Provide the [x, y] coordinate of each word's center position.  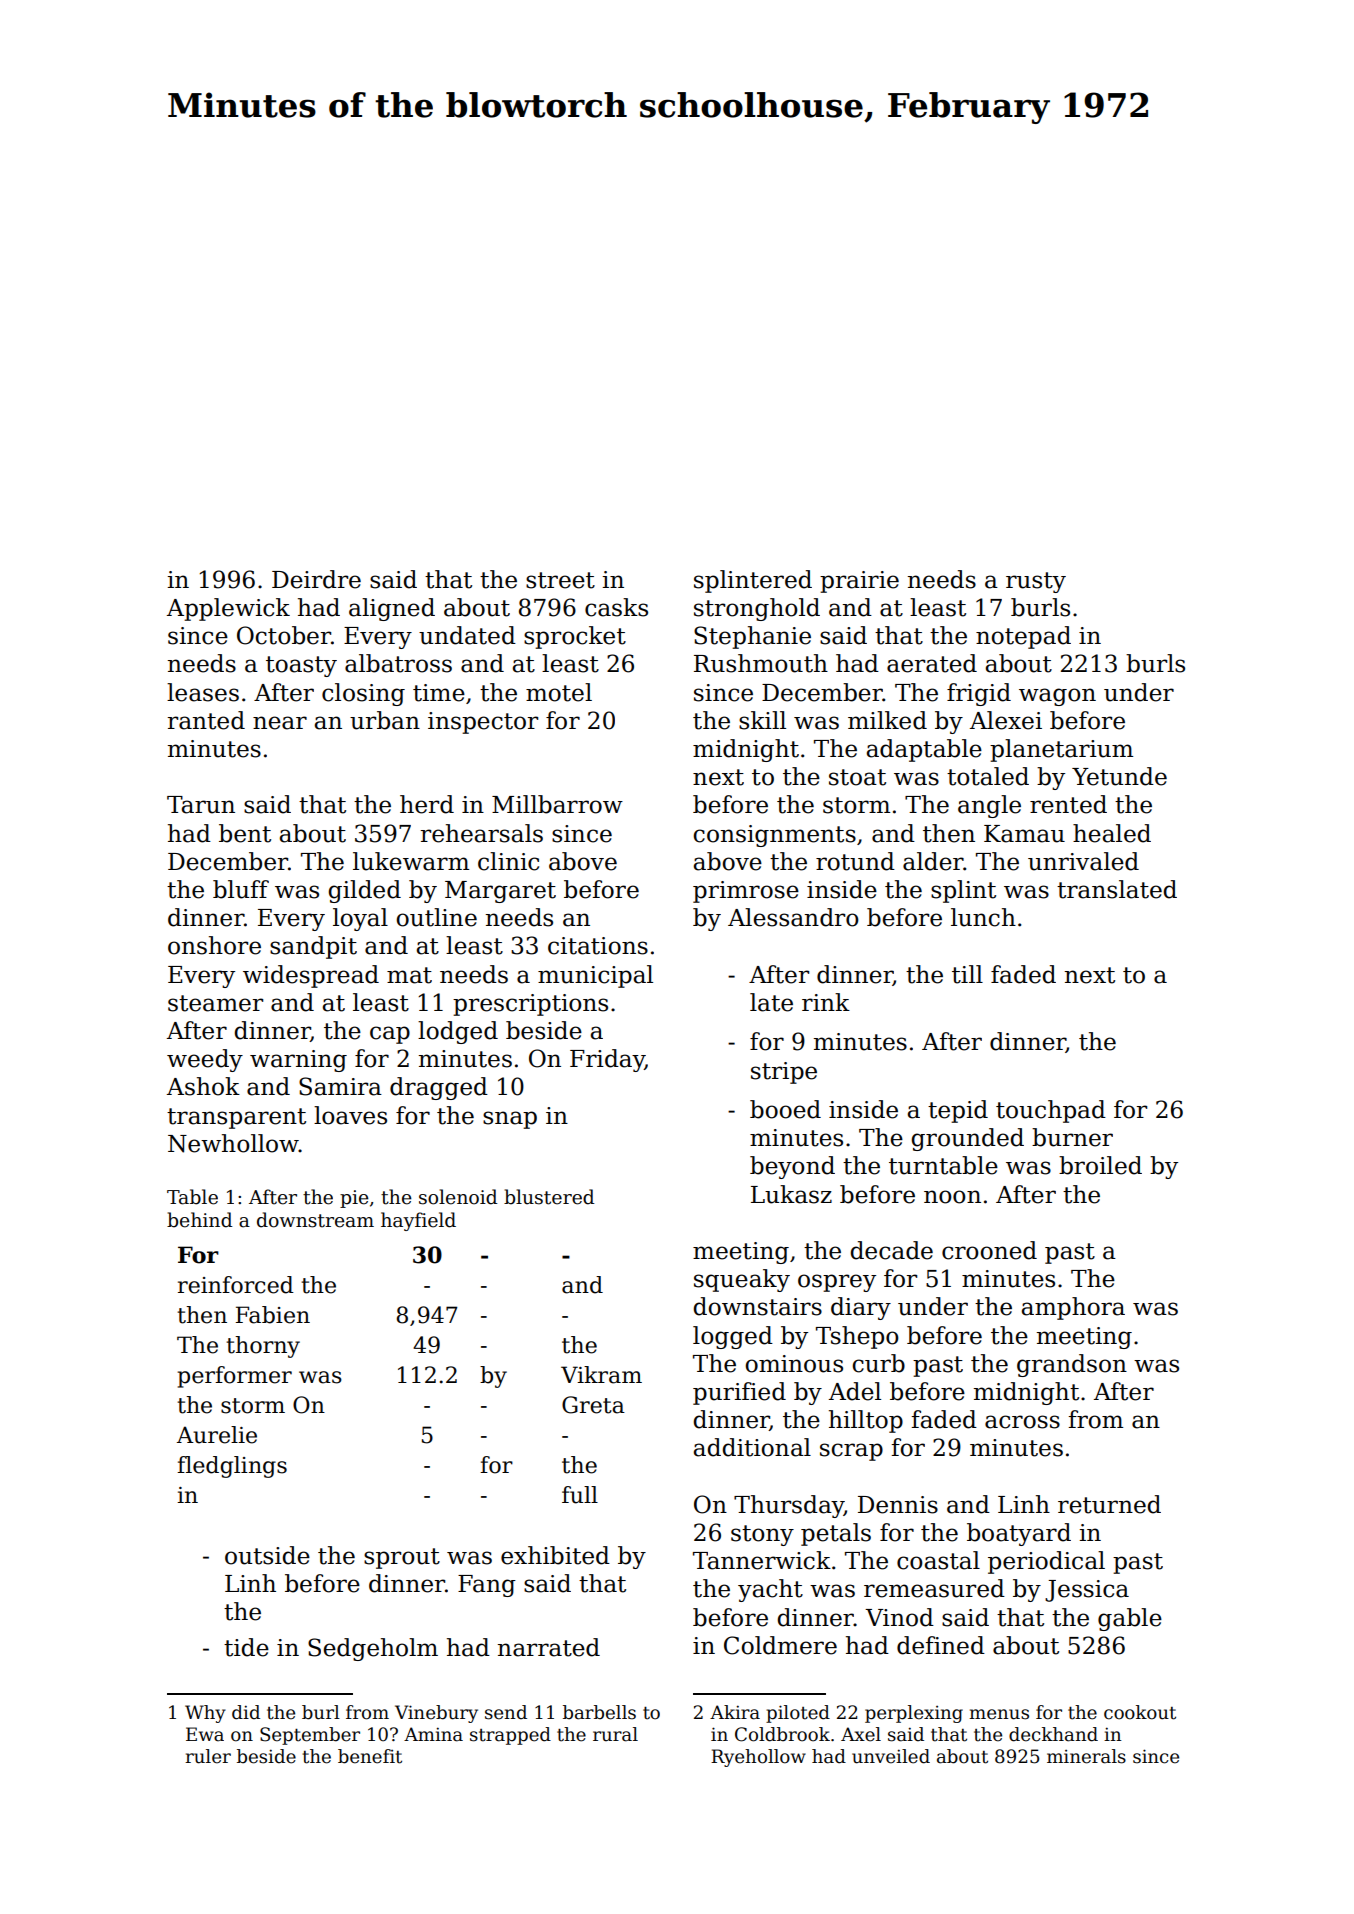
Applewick [228, 609]
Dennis [898, 1505]
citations [598, 946]
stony [762, 1535]
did [246, 1712]
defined [941, 1645]
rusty [1036, 582]
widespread [311, 976]
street [560, 580]
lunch [983, 917]
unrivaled [1083, 861]
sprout [402, 1558]
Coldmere [780, 1645]
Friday [607, 1060]
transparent [236, 1118]
